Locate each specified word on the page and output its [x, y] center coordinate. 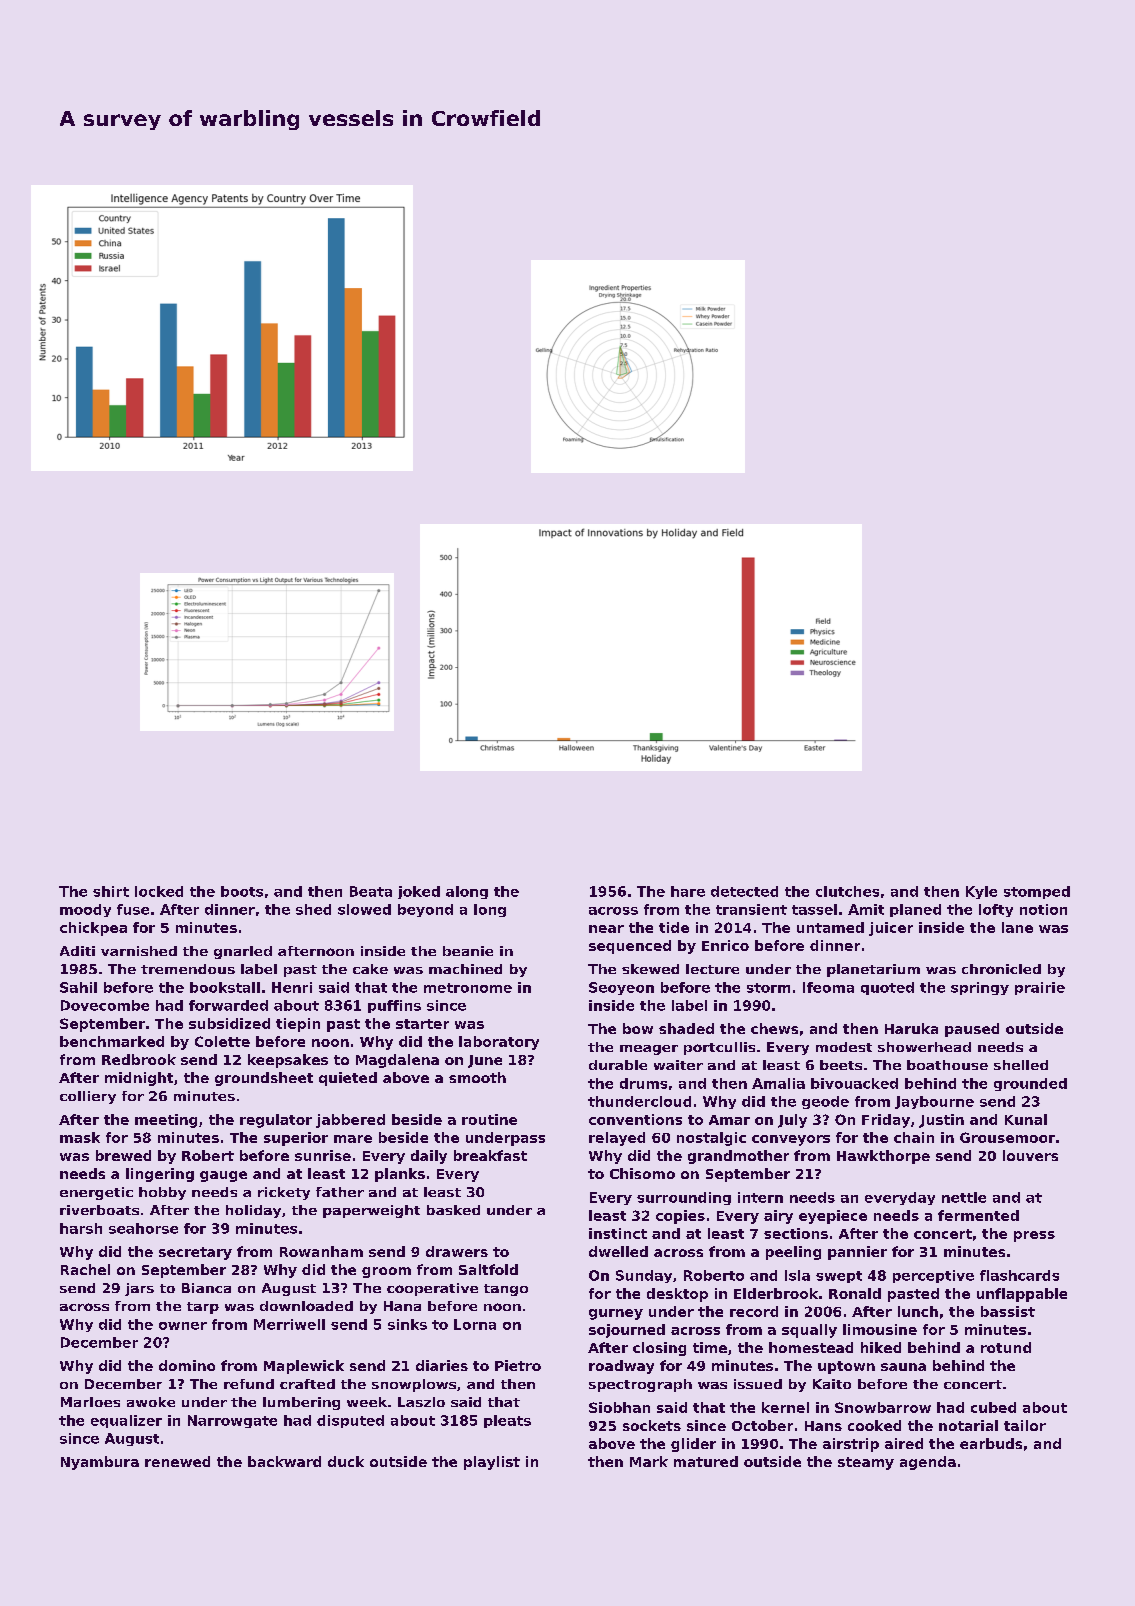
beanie [468, 951]
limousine [880, 1329]
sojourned [627, 1331]
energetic [96, 1193]
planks [400, 1175]
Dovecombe [105, 1005]
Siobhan [619, 1407]
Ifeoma [828, 987]
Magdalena [397, 1061]
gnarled [243, 952]
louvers [1030, 1155]
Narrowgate [232, 1421]
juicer [891, 929]
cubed [993, 1407]
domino [187, 1365]
